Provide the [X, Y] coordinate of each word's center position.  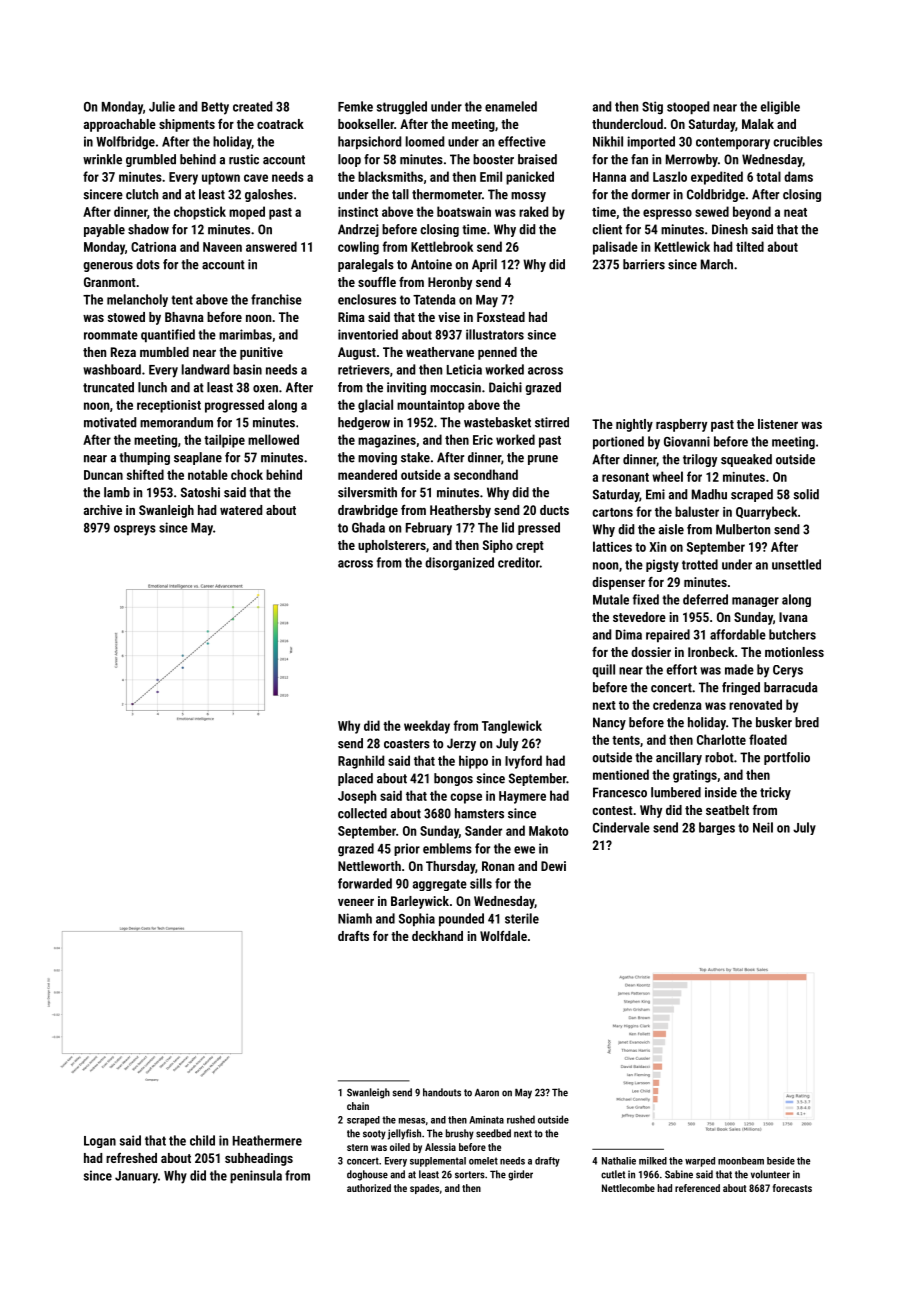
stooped [688, 107]
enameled [511, 106]
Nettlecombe [628, 1188]
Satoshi [200, 492]
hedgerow [364, 423]
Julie [162, 106]
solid [806, 494]
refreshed [131, 1158]
